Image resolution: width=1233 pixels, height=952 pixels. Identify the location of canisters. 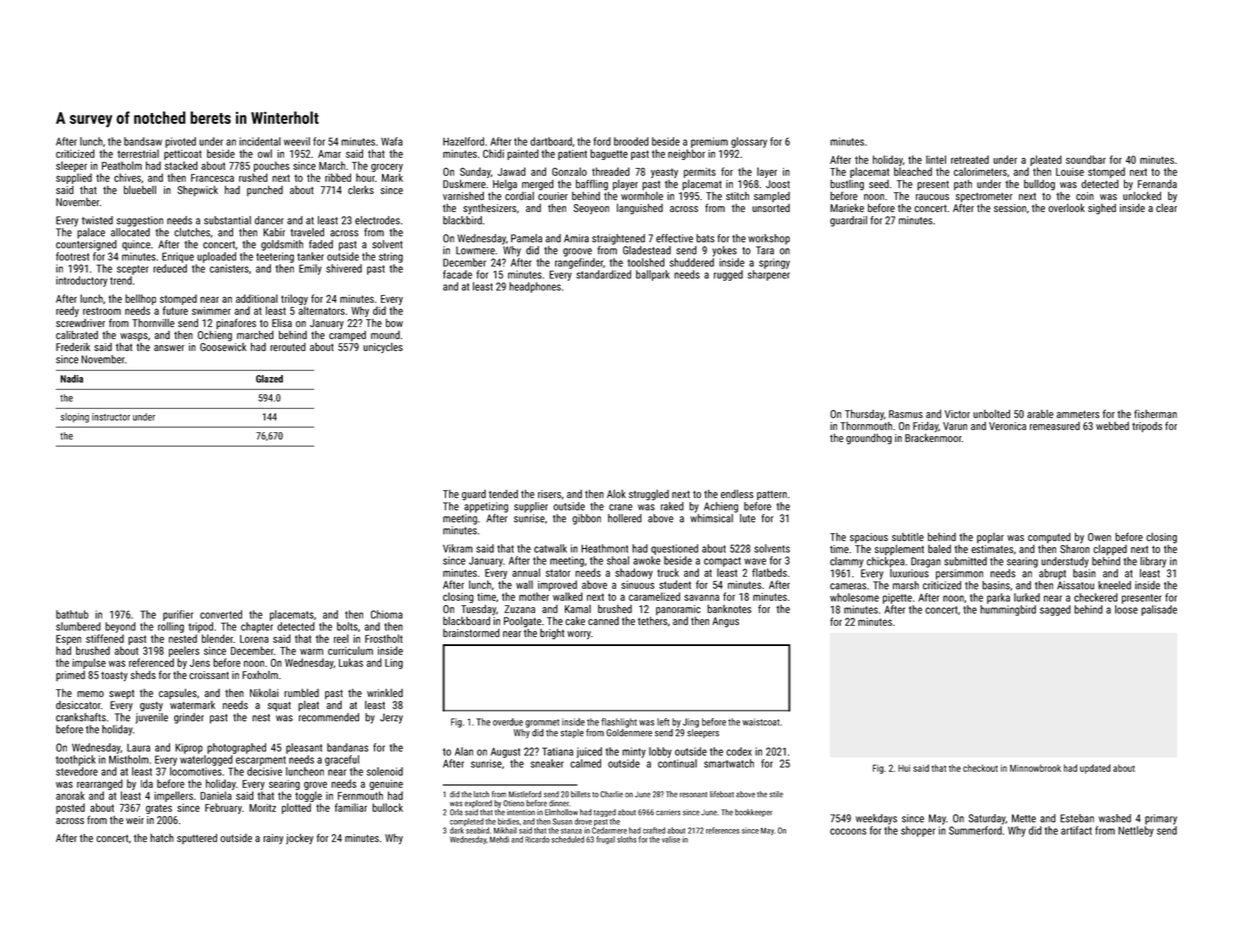
(229, 268).
